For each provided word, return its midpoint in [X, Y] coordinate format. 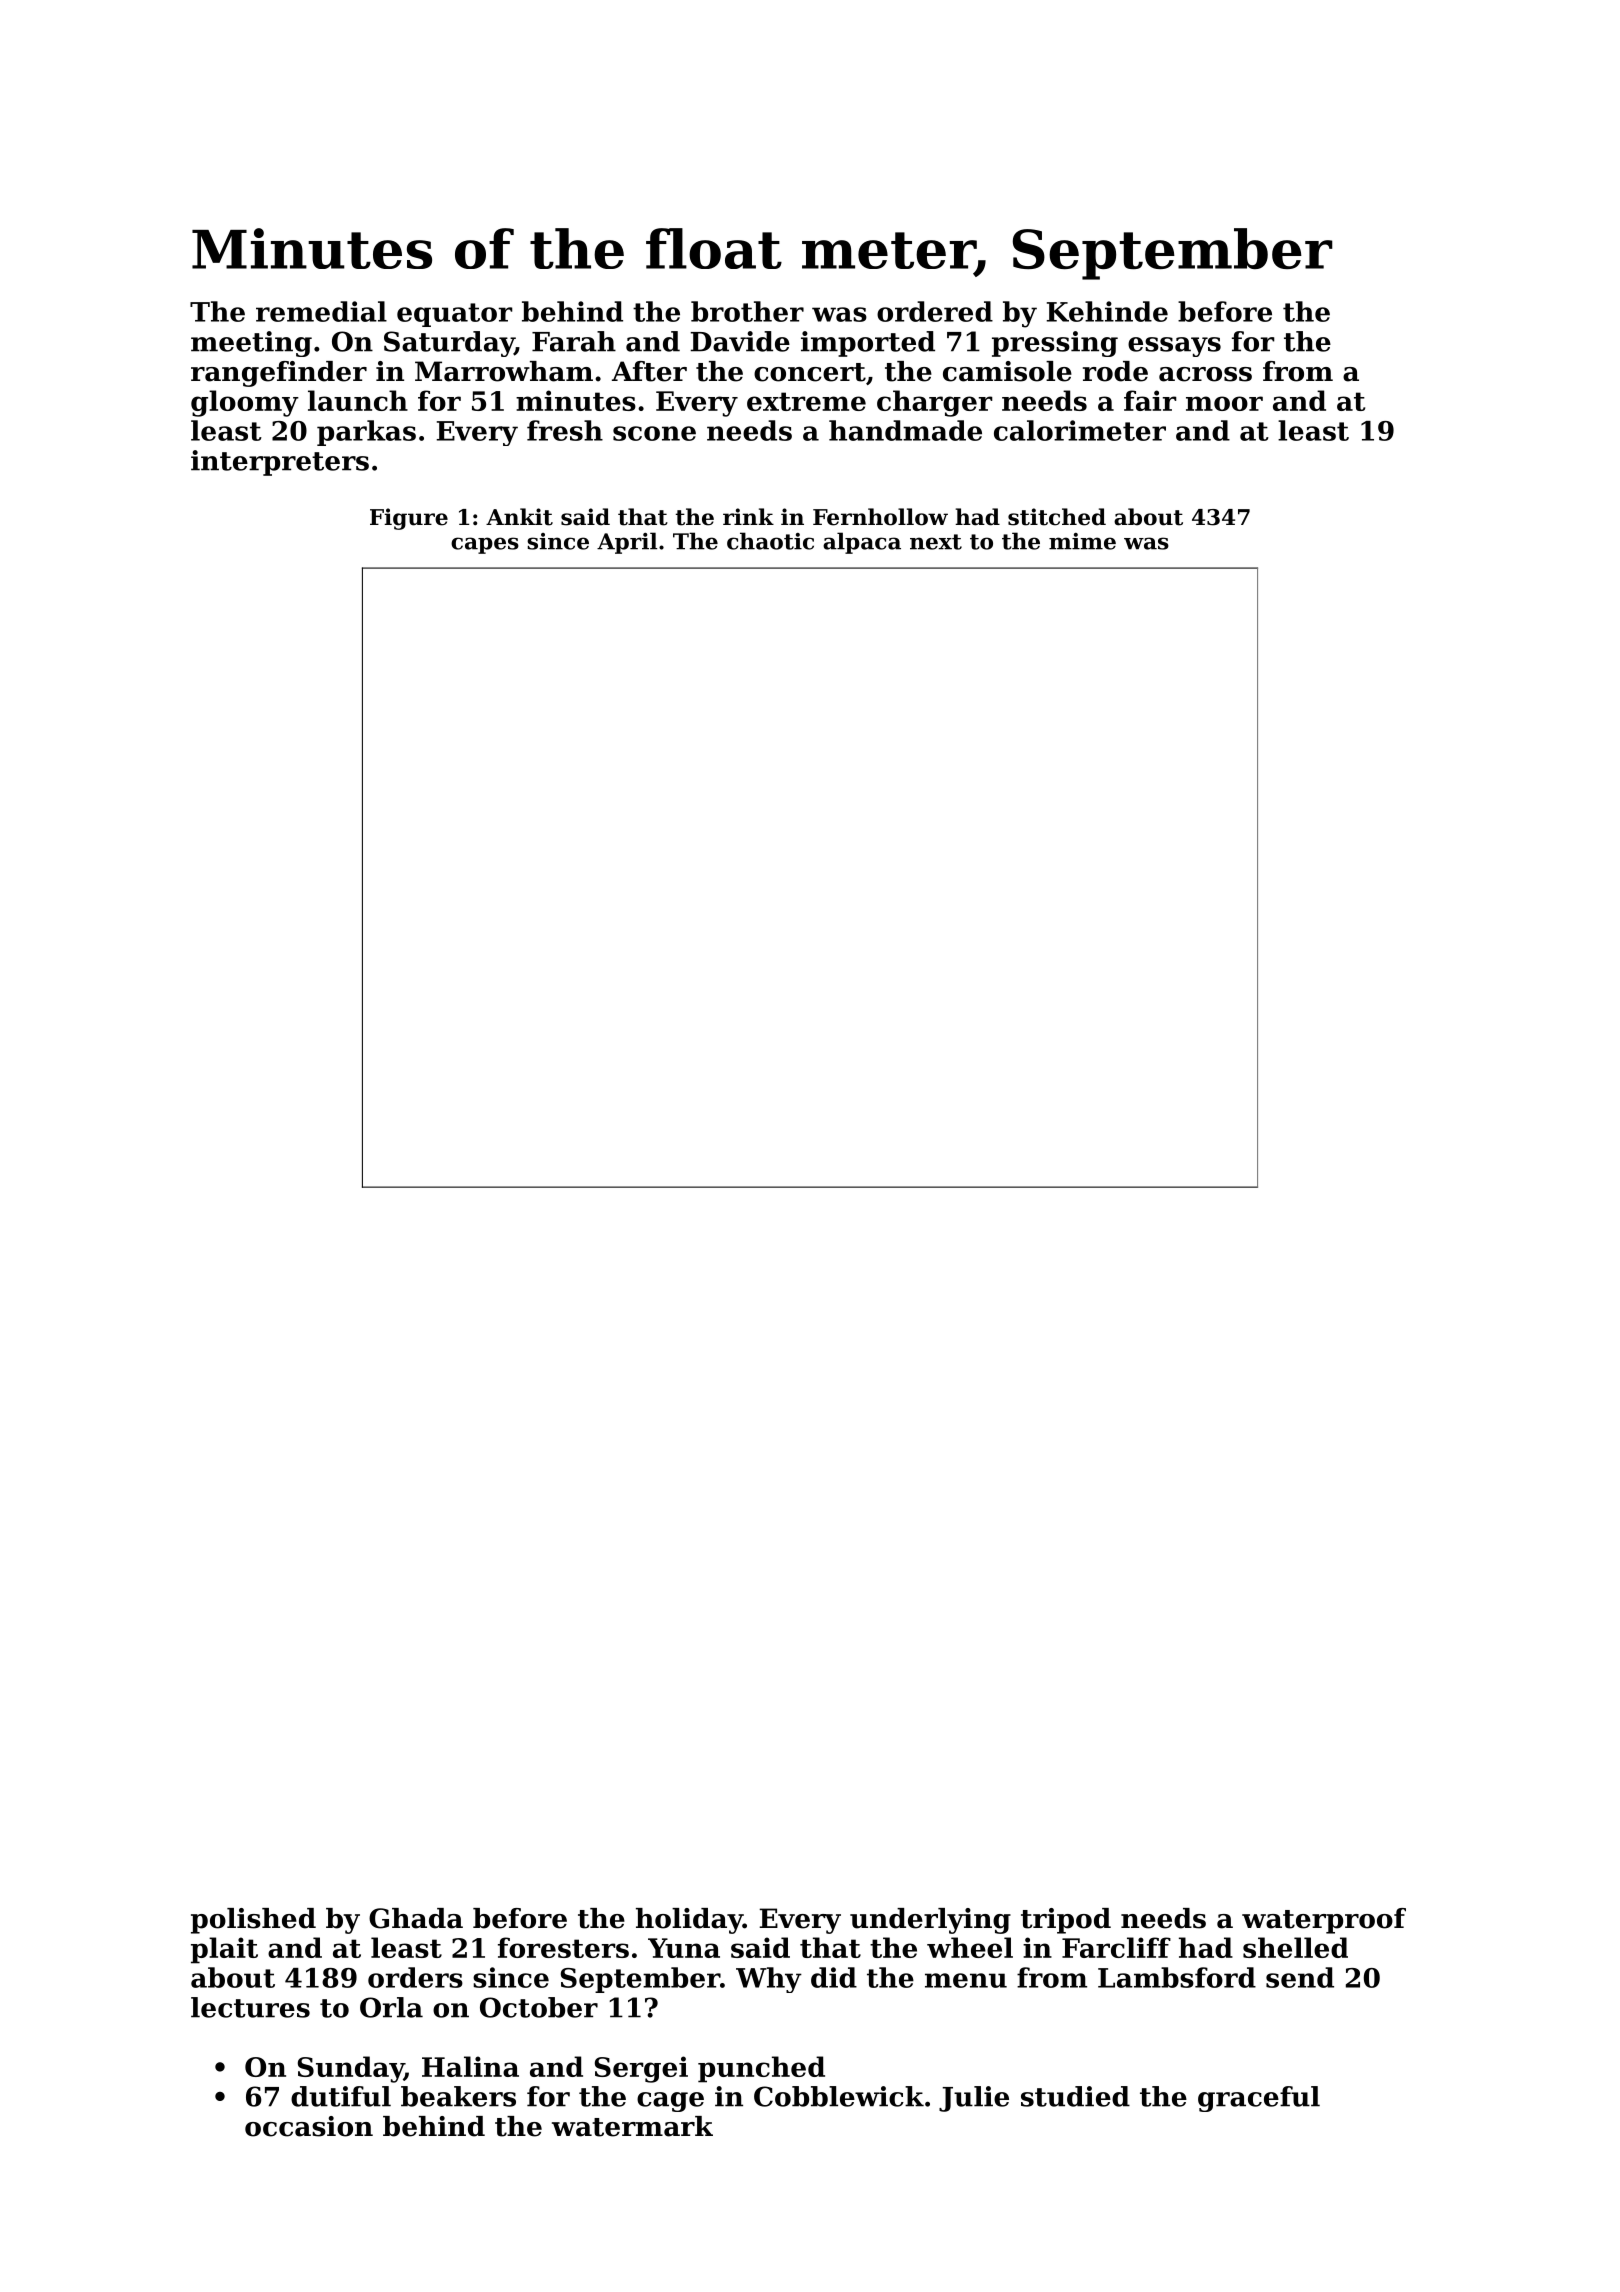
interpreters [280, 463]
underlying [930, 1921]
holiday [689, 1921]
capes [485, 545]
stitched [1057, 517]
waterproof [1324, 1921]
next [936, 542]
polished [253, 1921]
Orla [391, 2007]
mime [1082, 541]
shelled [1295, 1947]
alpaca [862, 543]
